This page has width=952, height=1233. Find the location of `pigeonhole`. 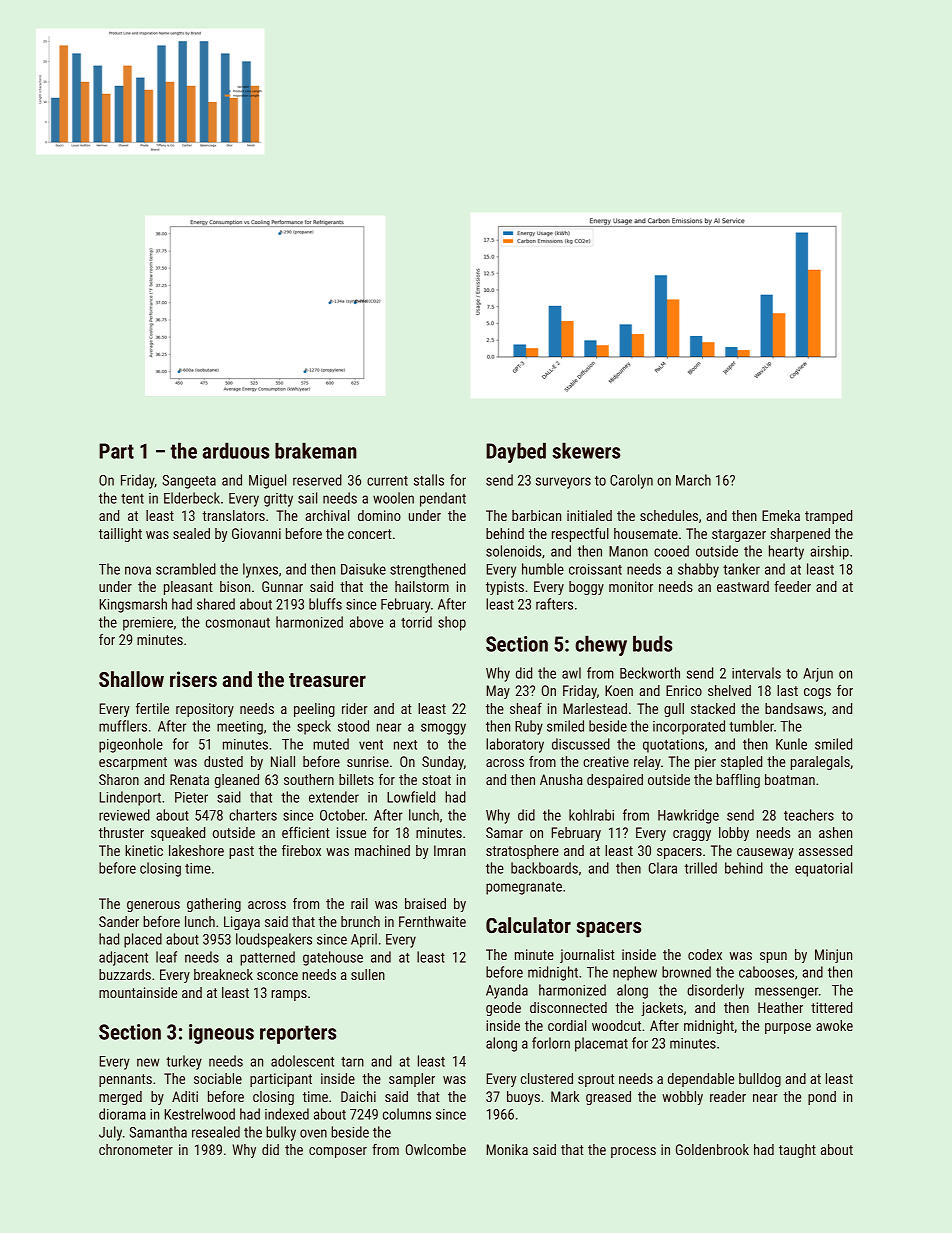

pigeonhole is located at coordinates (131, 745).
